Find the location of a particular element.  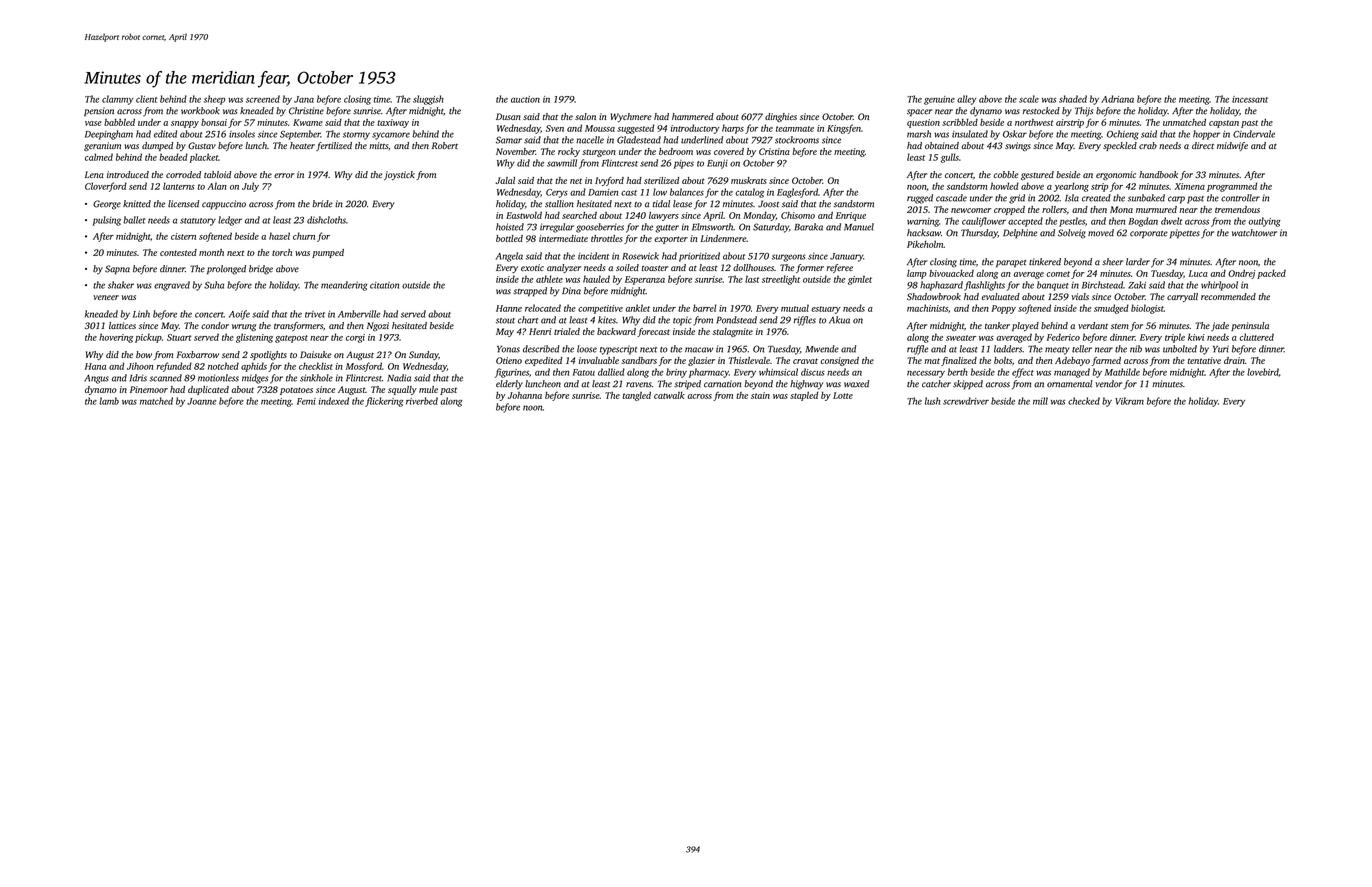

lamb is located at coordinates (109, 401).
